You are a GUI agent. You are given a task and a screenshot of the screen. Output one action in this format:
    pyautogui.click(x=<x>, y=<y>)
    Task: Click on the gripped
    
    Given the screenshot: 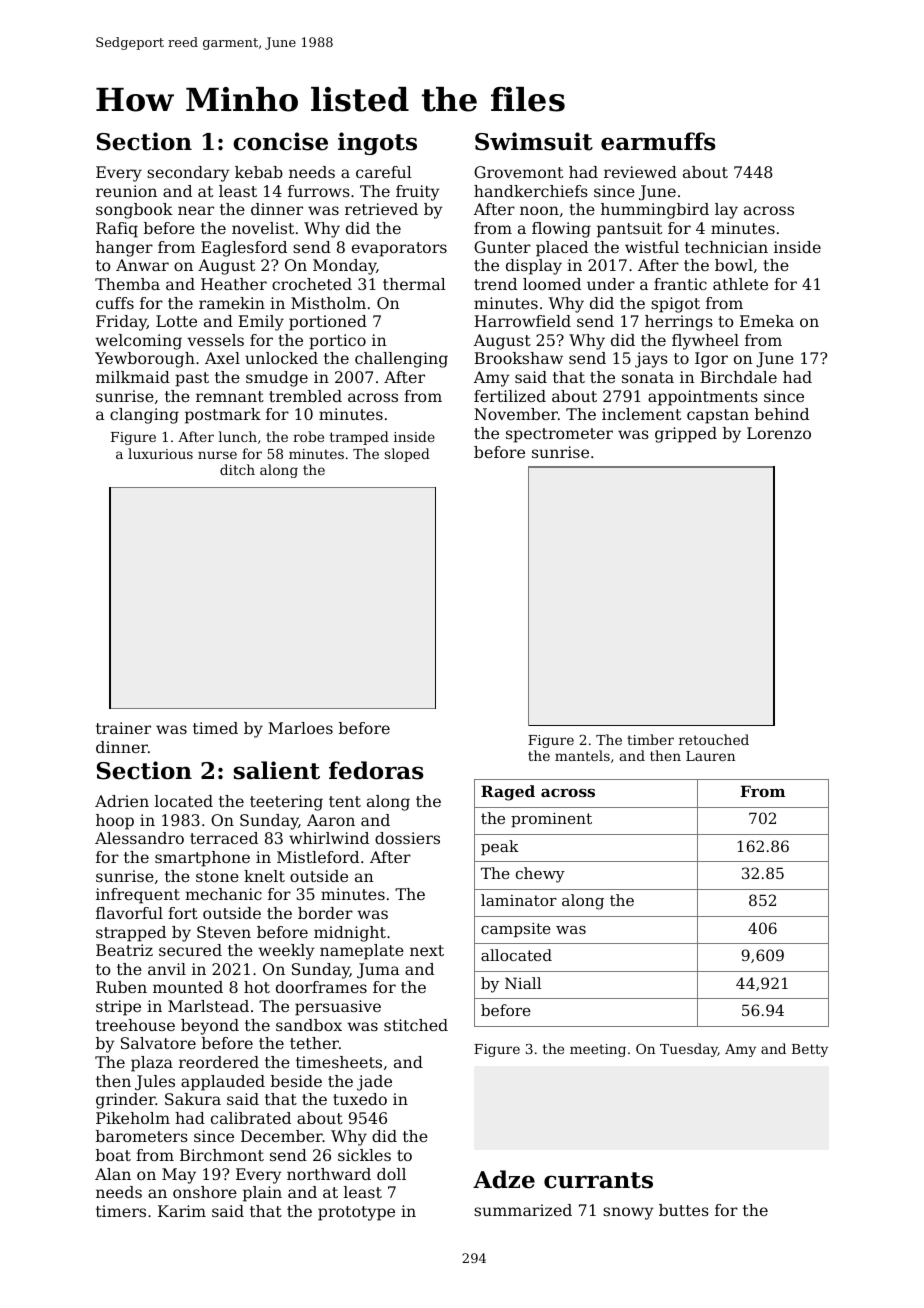 What is the action you would take?
    pyautogui.click(x=686, y=435)
